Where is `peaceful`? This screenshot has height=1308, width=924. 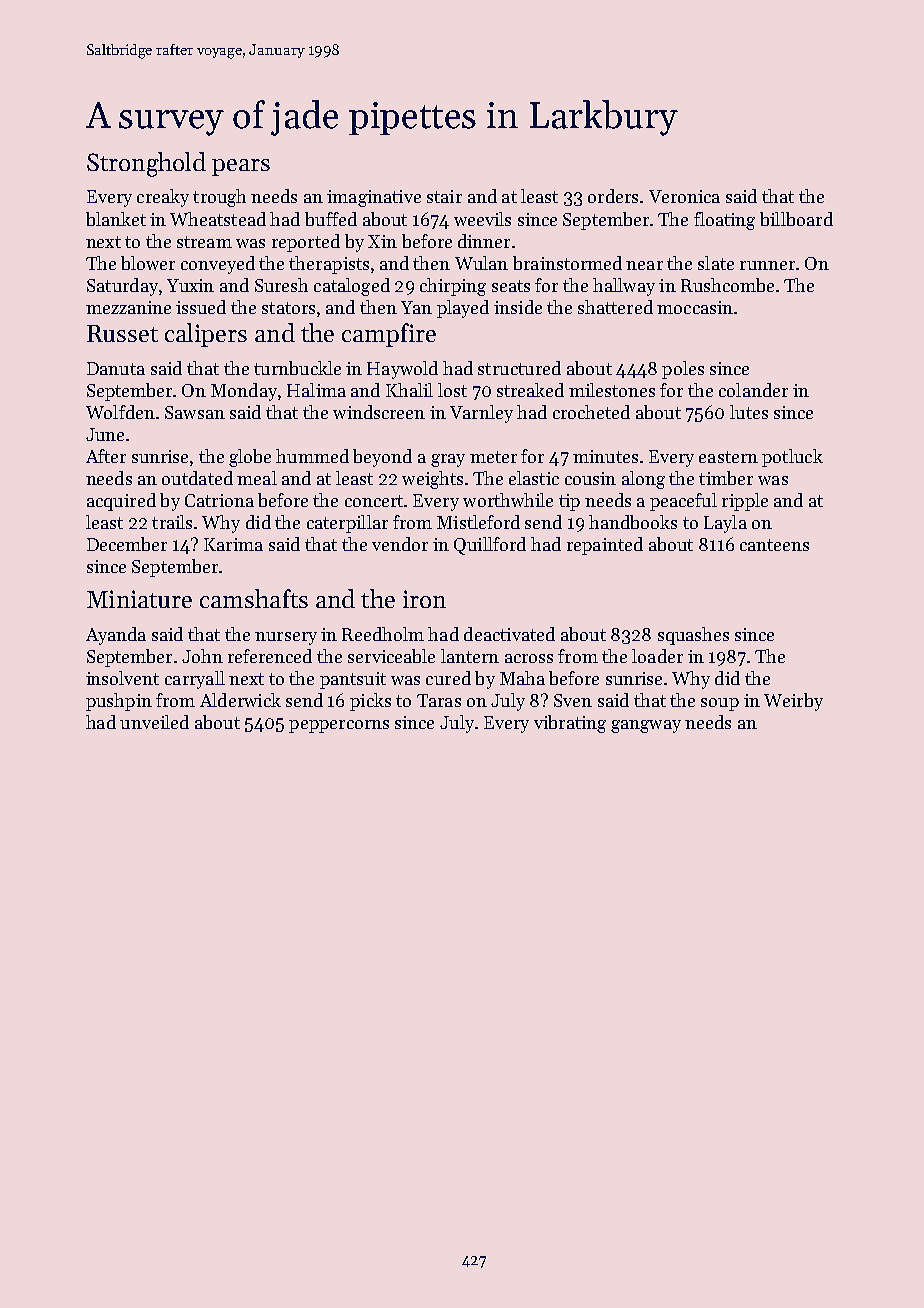 peaceful is located at coordinates (683, 502).
